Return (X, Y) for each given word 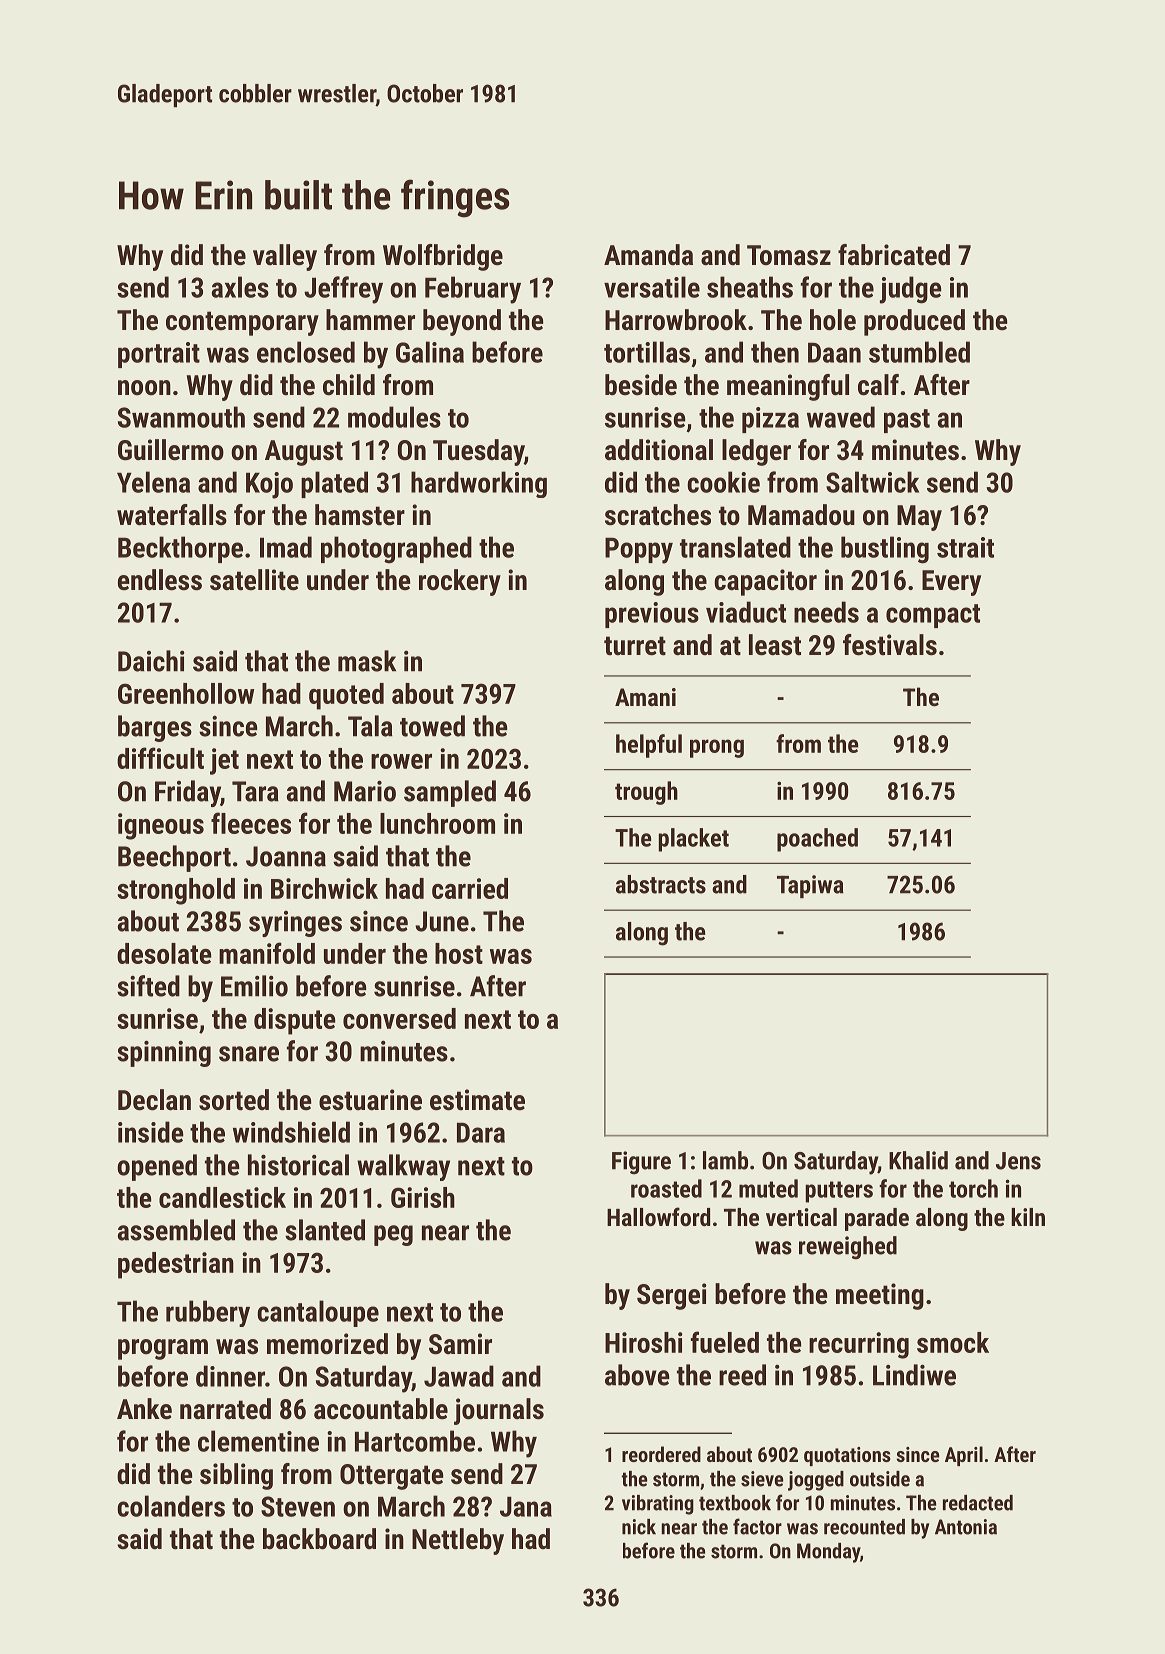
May (919, 518)
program (163, 1349)
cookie (723, 482)
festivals (890, 645)
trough (646, 793)
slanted (325, 1230)
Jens (1018, 1161)
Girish (423, 1197)
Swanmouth (181, 417)
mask (367, 661)
